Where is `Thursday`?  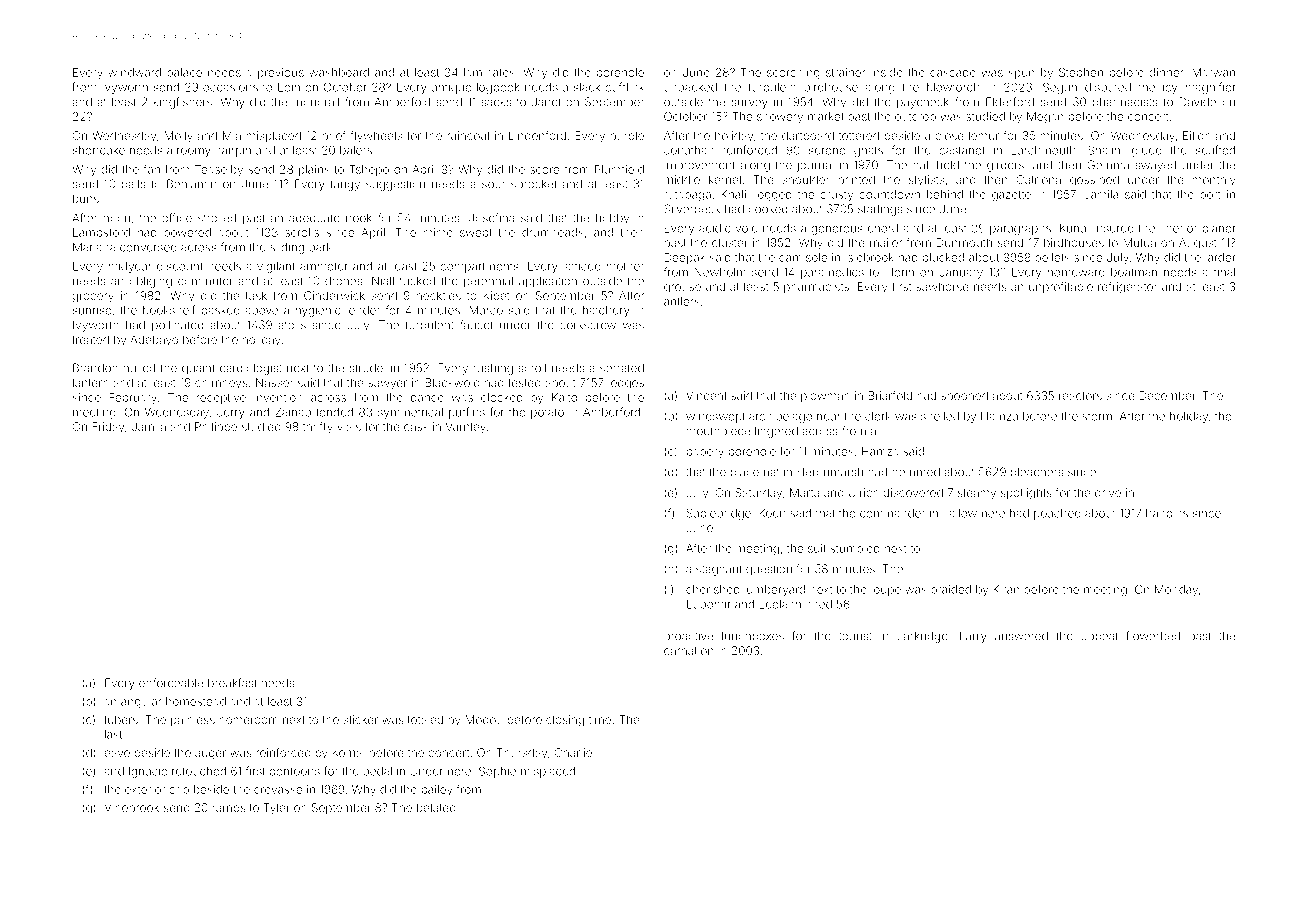
Thursday is located at coordinates (522, 754).
